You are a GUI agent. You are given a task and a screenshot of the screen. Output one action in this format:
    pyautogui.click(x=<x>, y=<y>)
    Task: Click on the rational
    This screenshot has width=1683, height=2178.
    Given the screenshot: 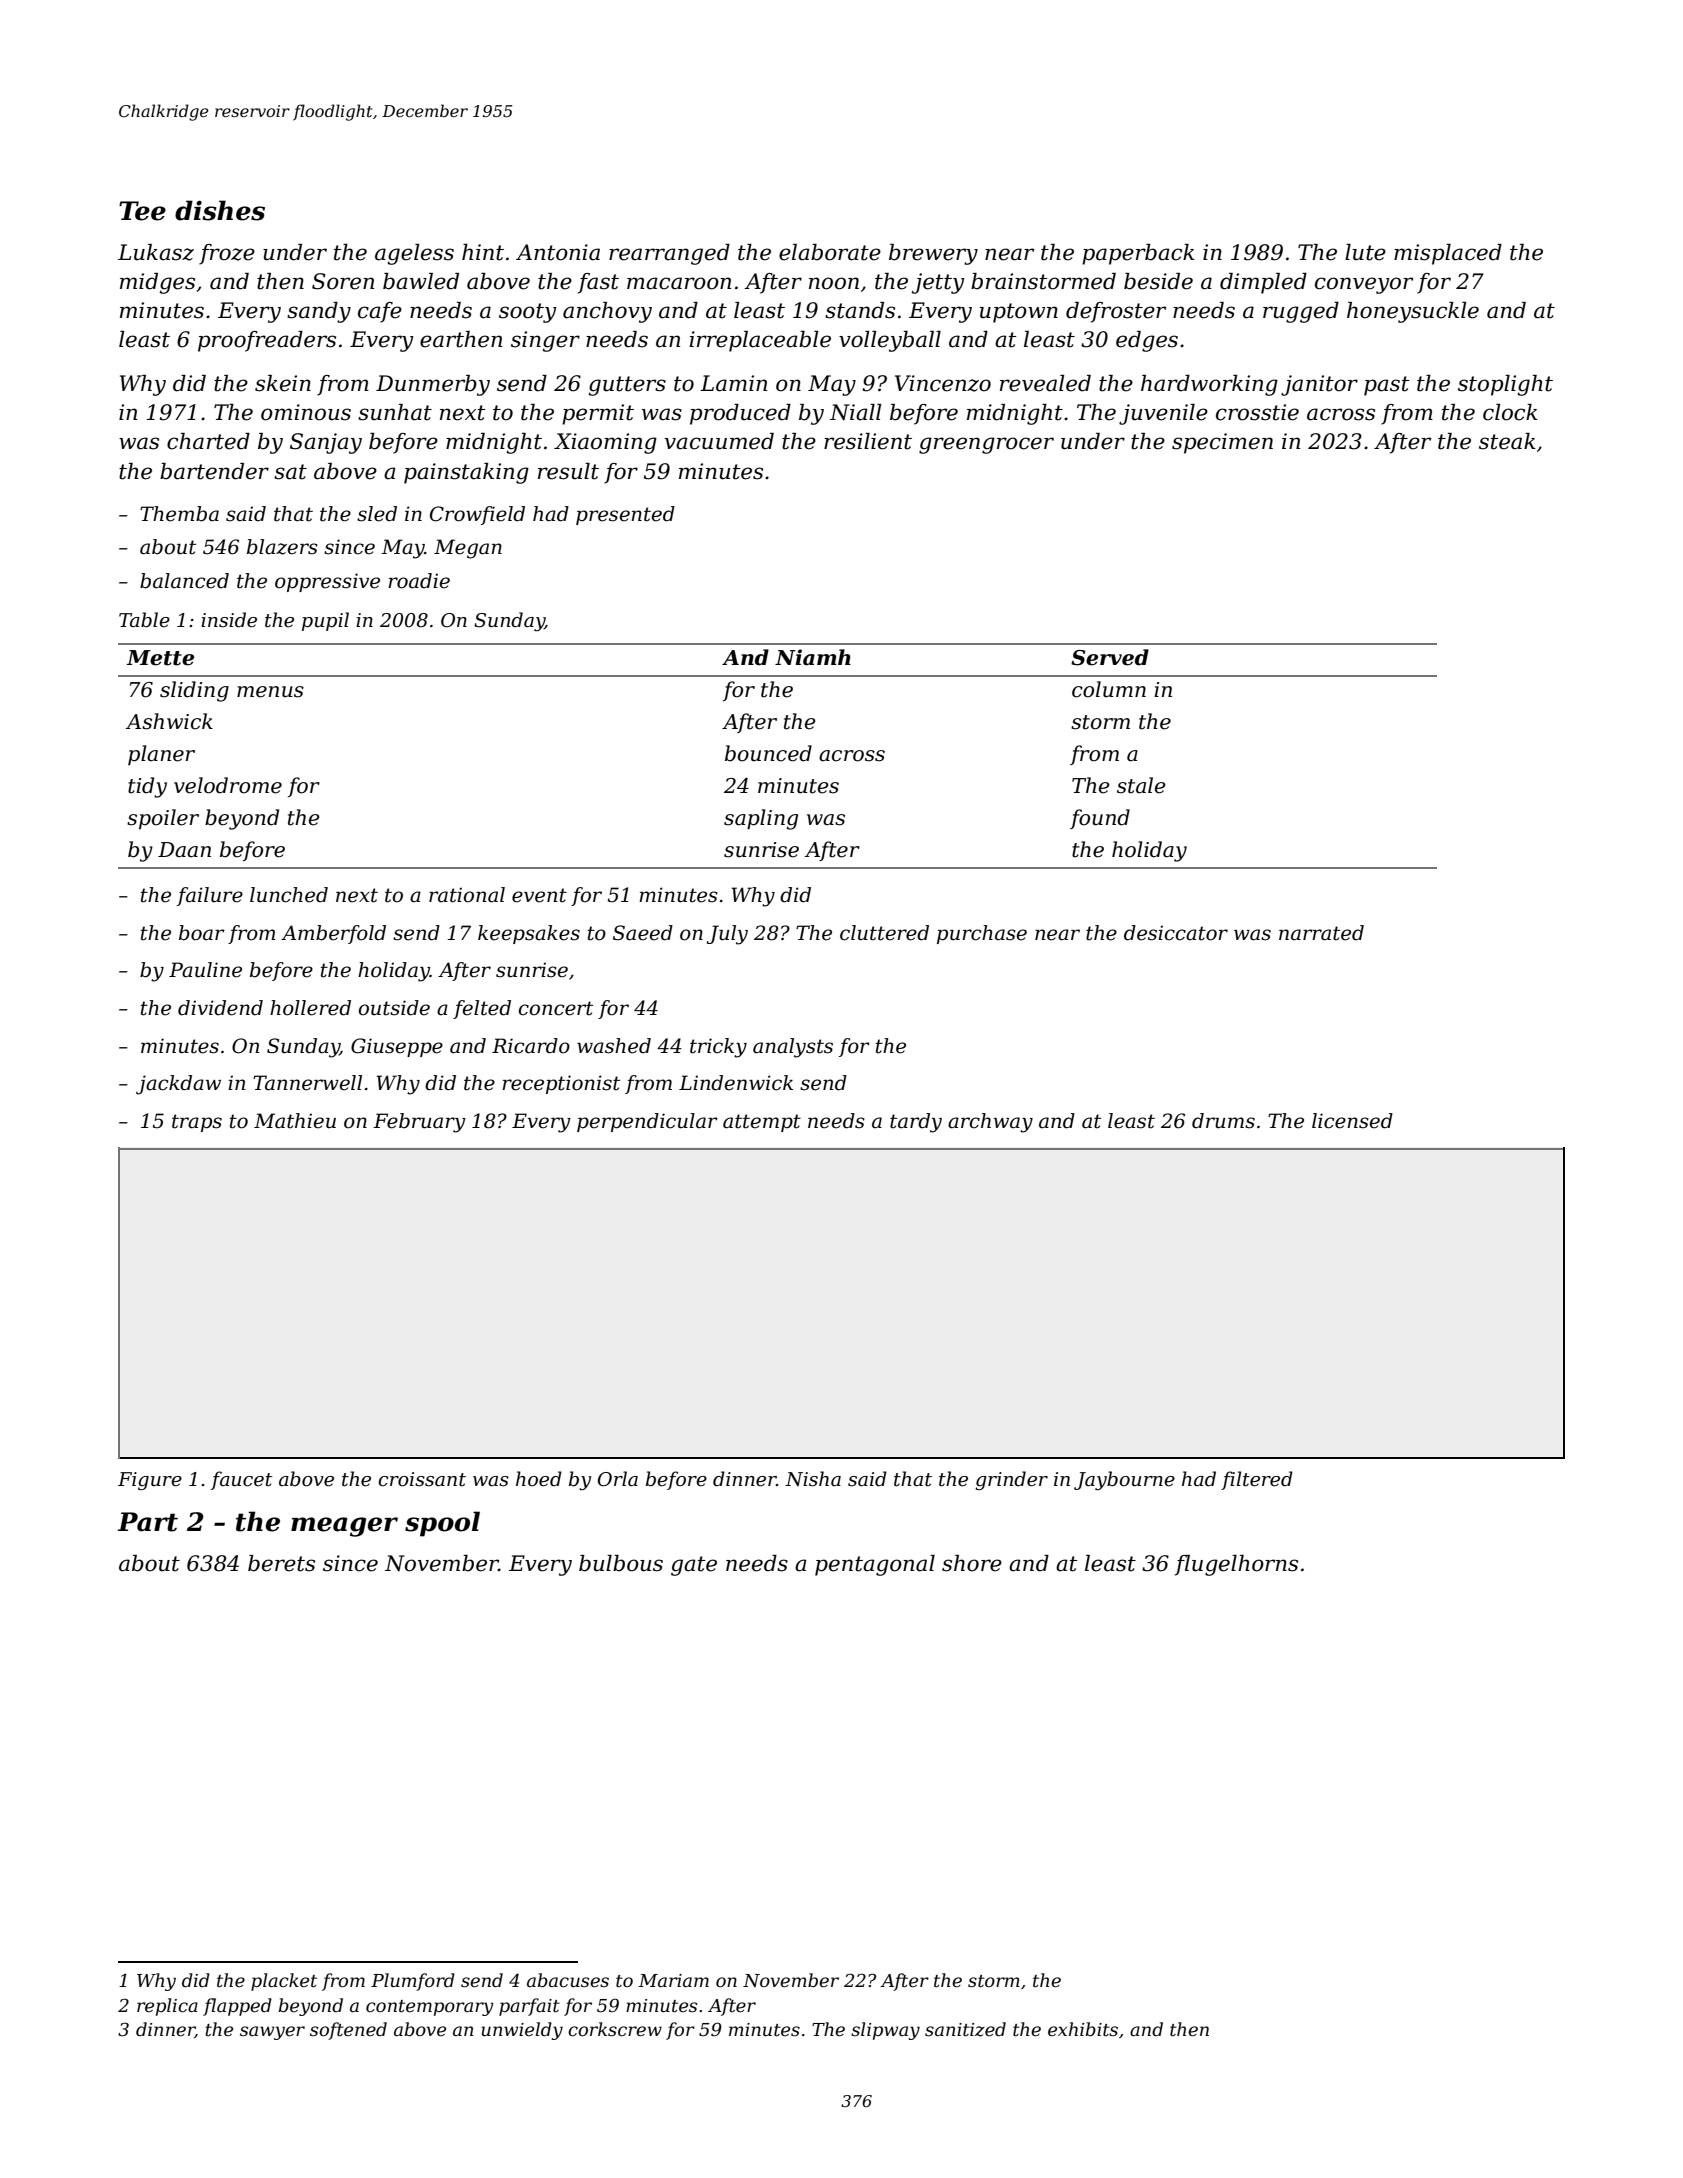 What is the action you would take?
    pyautogui.click(x=467, y=895)
